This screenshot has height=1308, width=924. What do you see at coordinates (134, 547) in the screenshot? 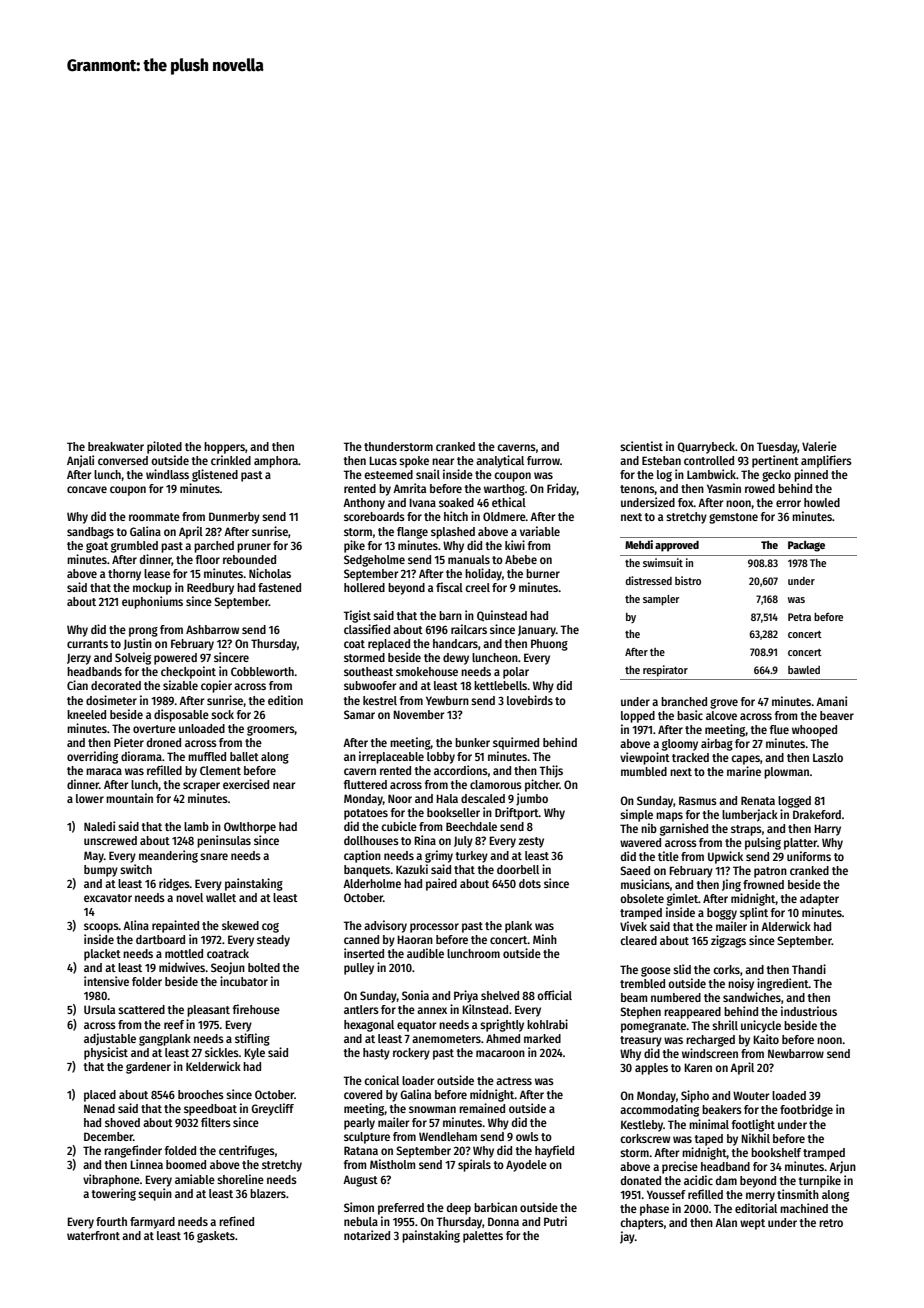
I see `grumbled` at bounding box center [134, 547].
